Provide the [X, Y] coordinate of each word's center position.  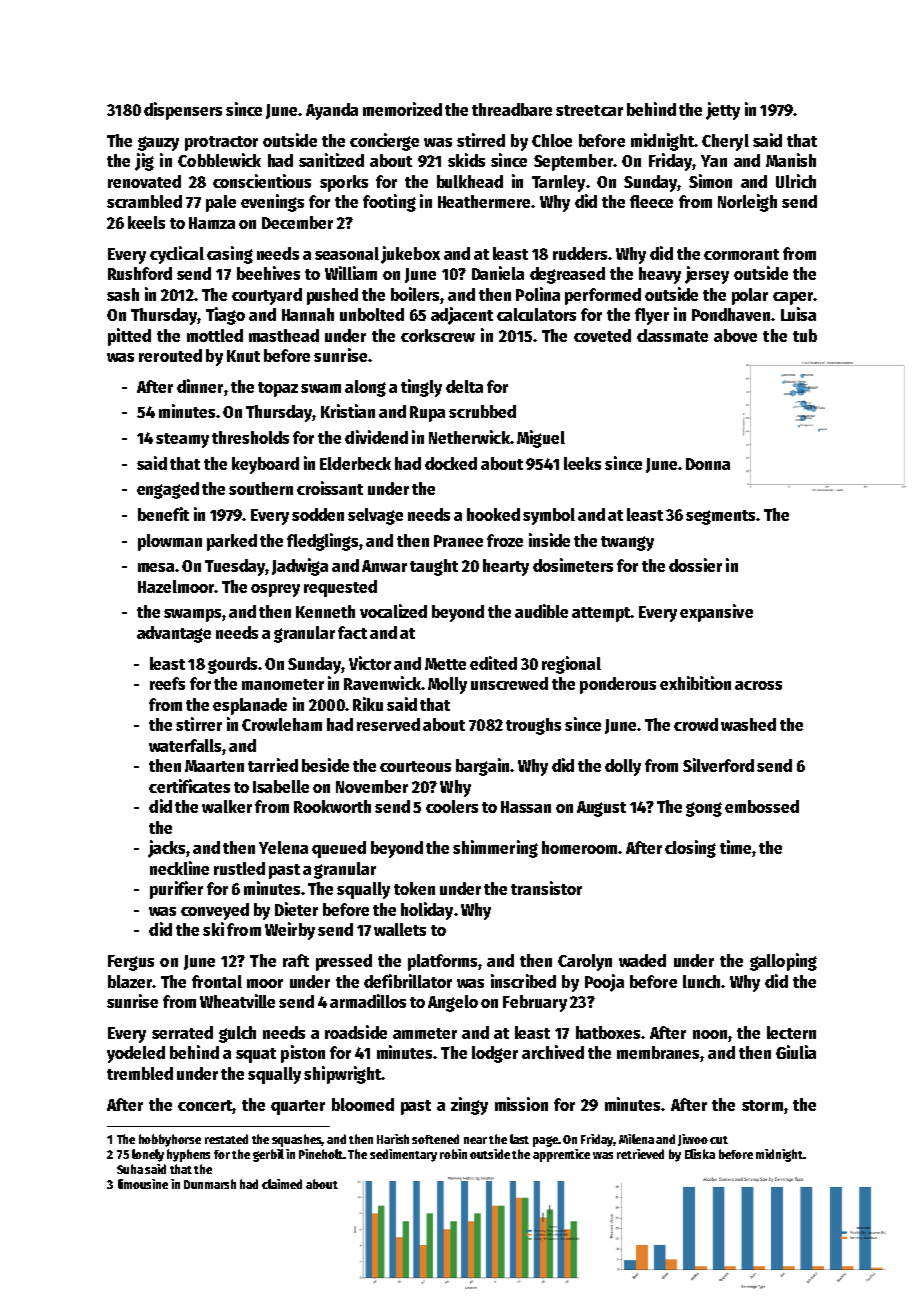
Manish [791, 160]
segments [720, 517]
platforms [442, 962]
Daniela [498, 273]
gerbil [268, 1155]
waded [642, 960]
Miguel [541, 439]
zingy [469, 1106]
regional [571, 665]
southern [261, 488]
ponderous [618, 685]
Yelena [283, 847]
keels [146, 222]
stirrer [199, 724]
